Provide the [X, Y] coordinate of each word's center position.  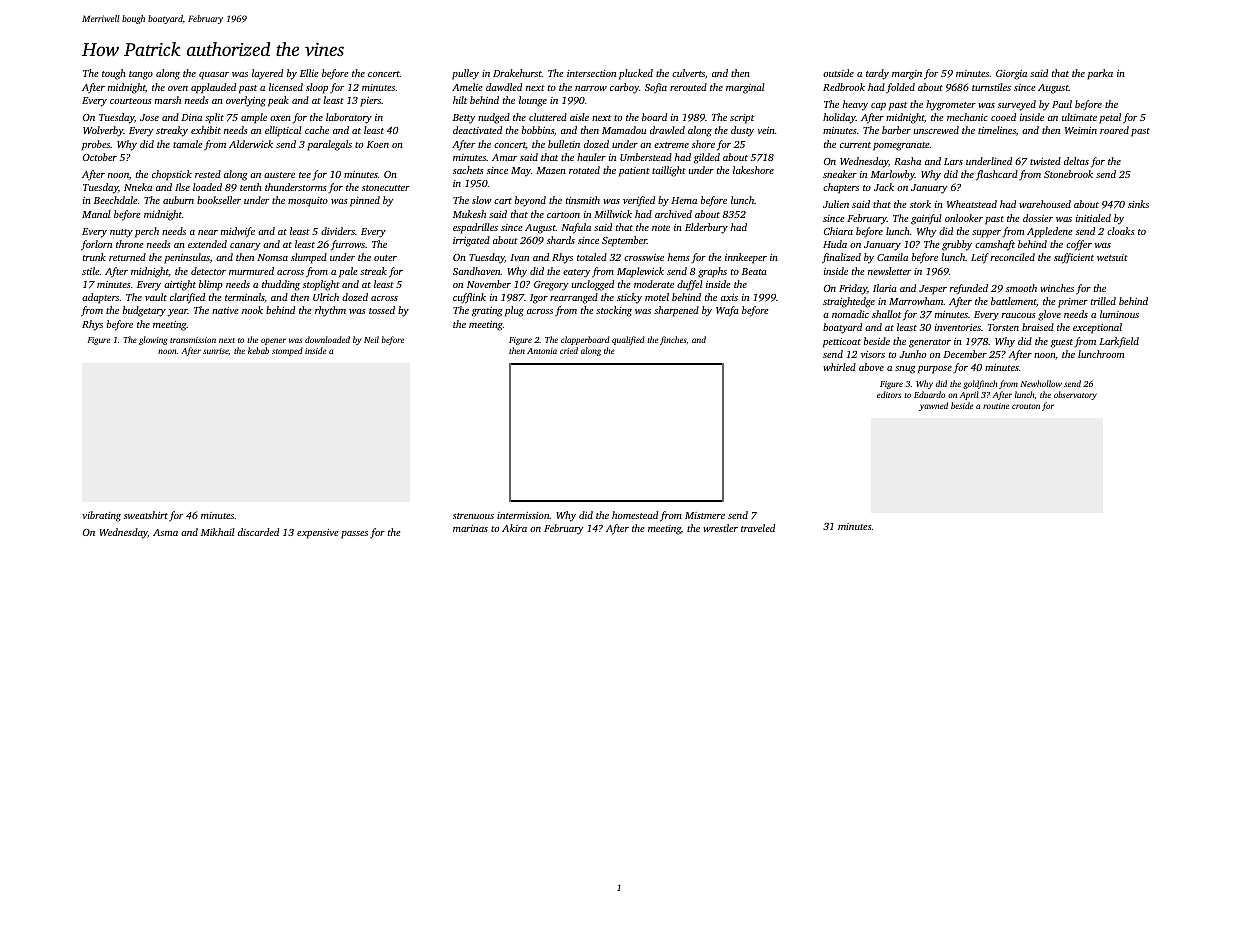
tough [114, 74]
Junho [912, 354]
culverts [688, 73]
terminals [245, 298]
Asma [165, 532]
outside [838, 73]
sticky [629, 298]
